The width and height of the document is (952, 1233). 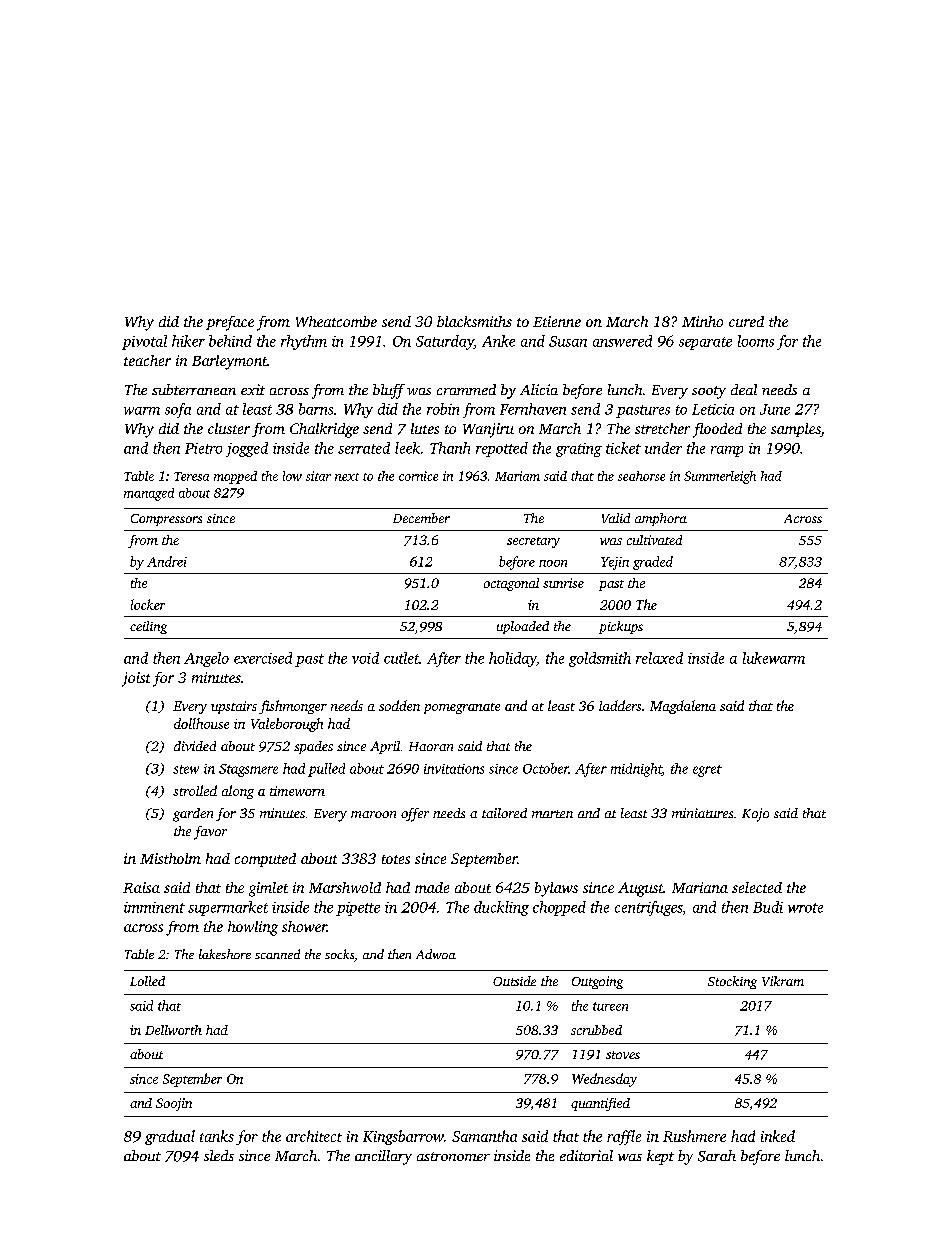 What do you see at coordinates (778, 1136) in the document?
I see `inked` at bounding box center [778, 1136].
